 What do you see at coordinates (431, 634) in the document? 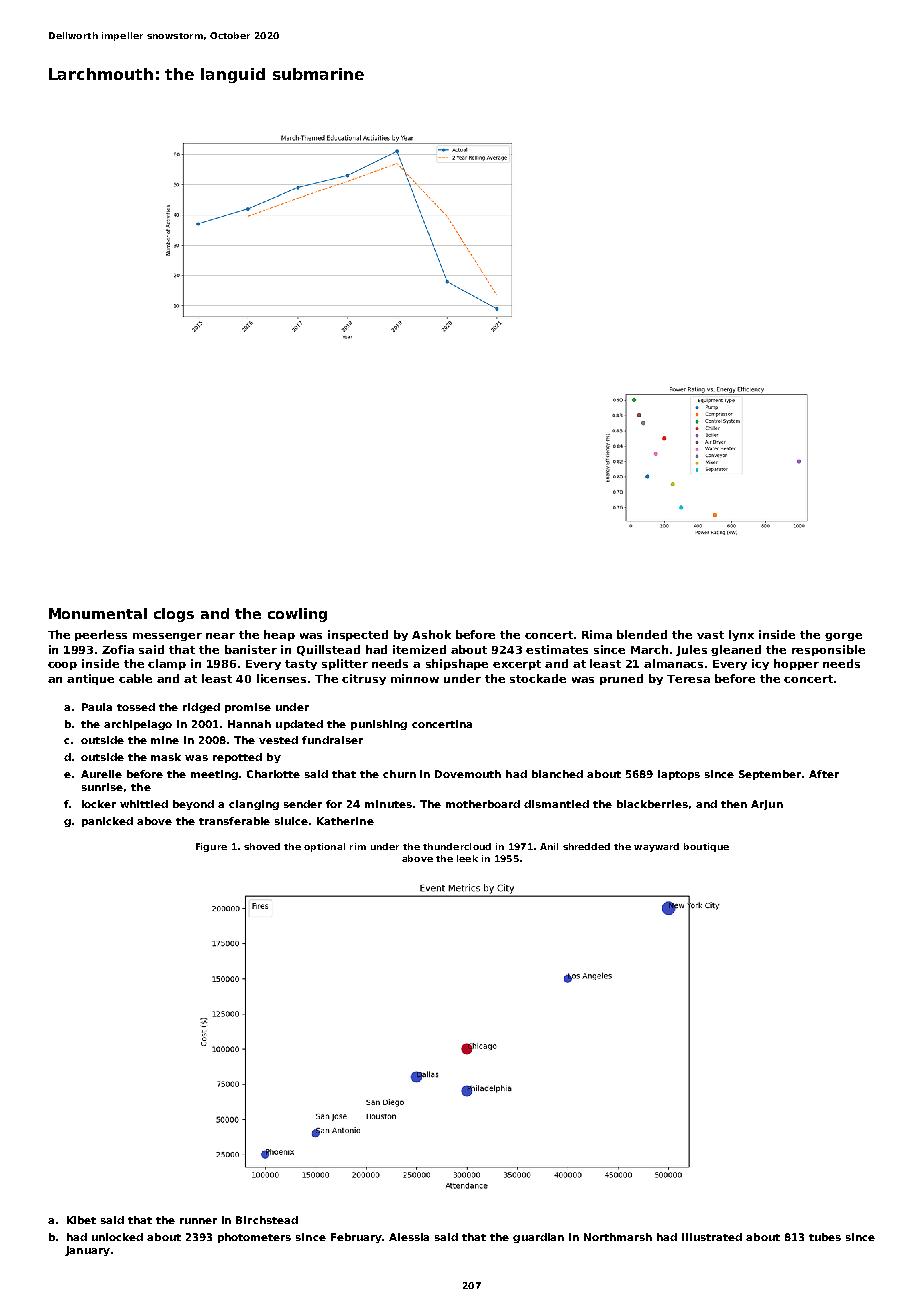
I see `Ashok` at bounding box center [431, 634].
